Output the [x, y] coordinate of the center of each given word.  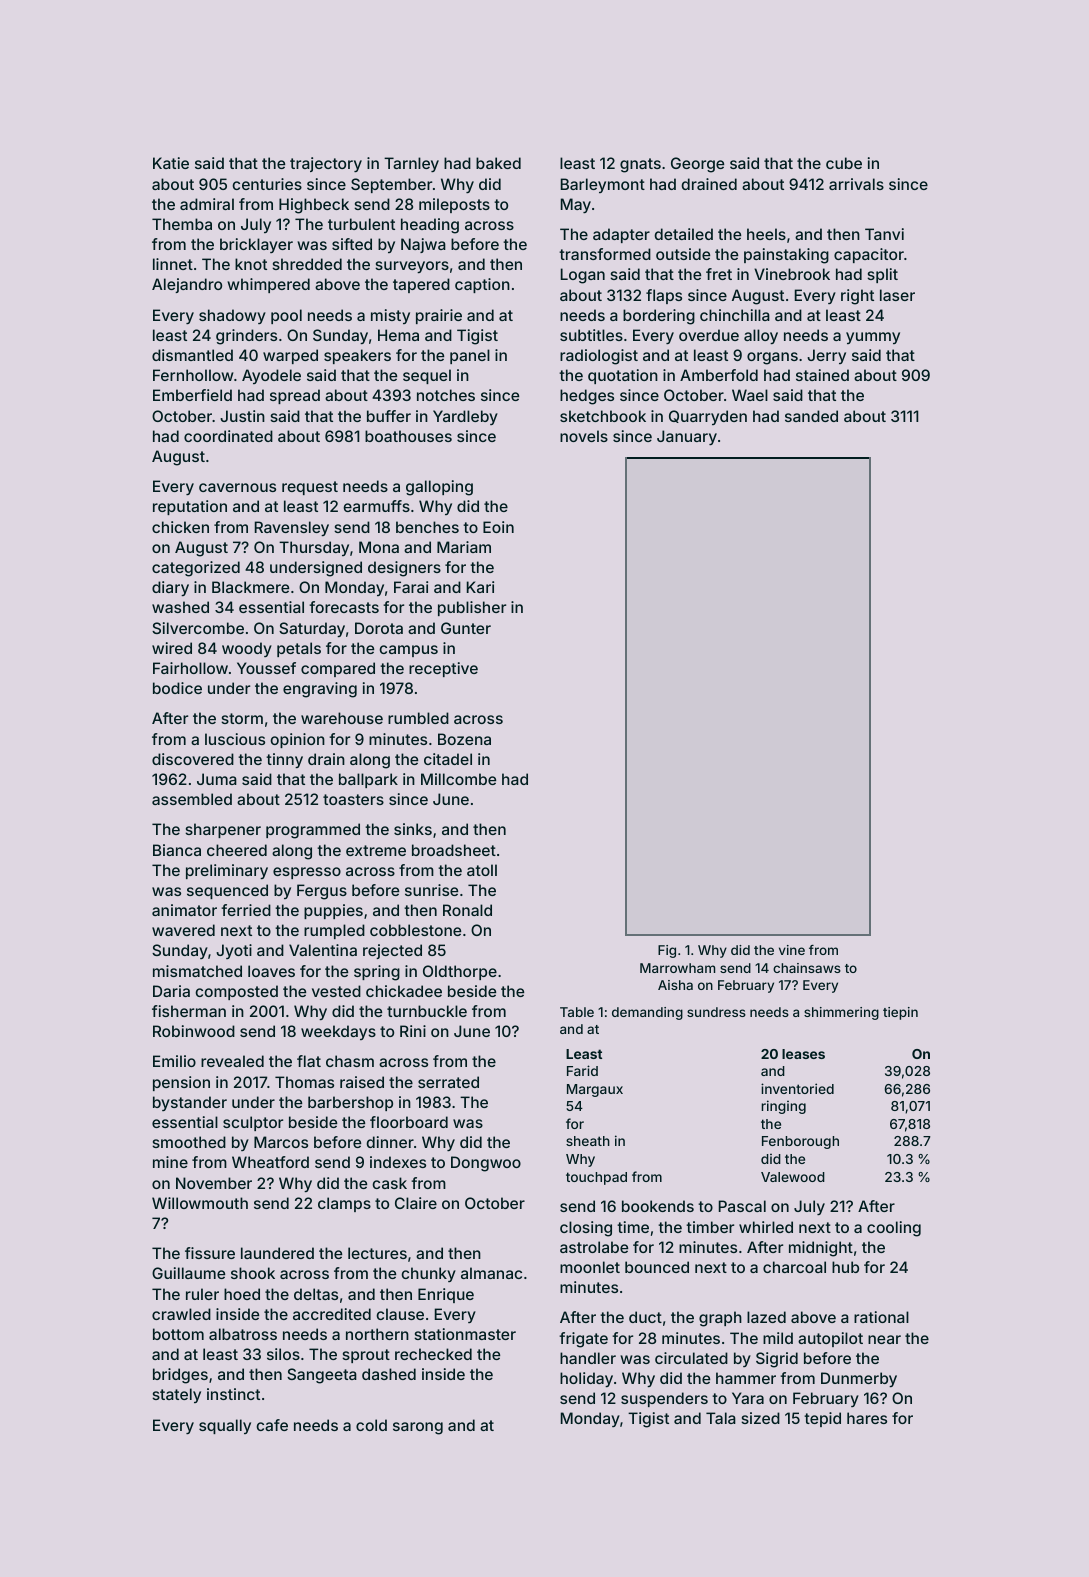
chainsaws [807, 968]
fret [719, 274]
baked [498, 163]
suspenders [664, 1399]
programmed [313, 831]
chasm [350, 1061]
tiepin [900, 1013]
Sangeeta [322, 1376]
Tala [721, 1418]
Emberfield [192, 395]
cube [844, 163]
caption [482, 285]
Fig [667, 951]
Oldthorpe [460, 972]
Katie [171, 163]
